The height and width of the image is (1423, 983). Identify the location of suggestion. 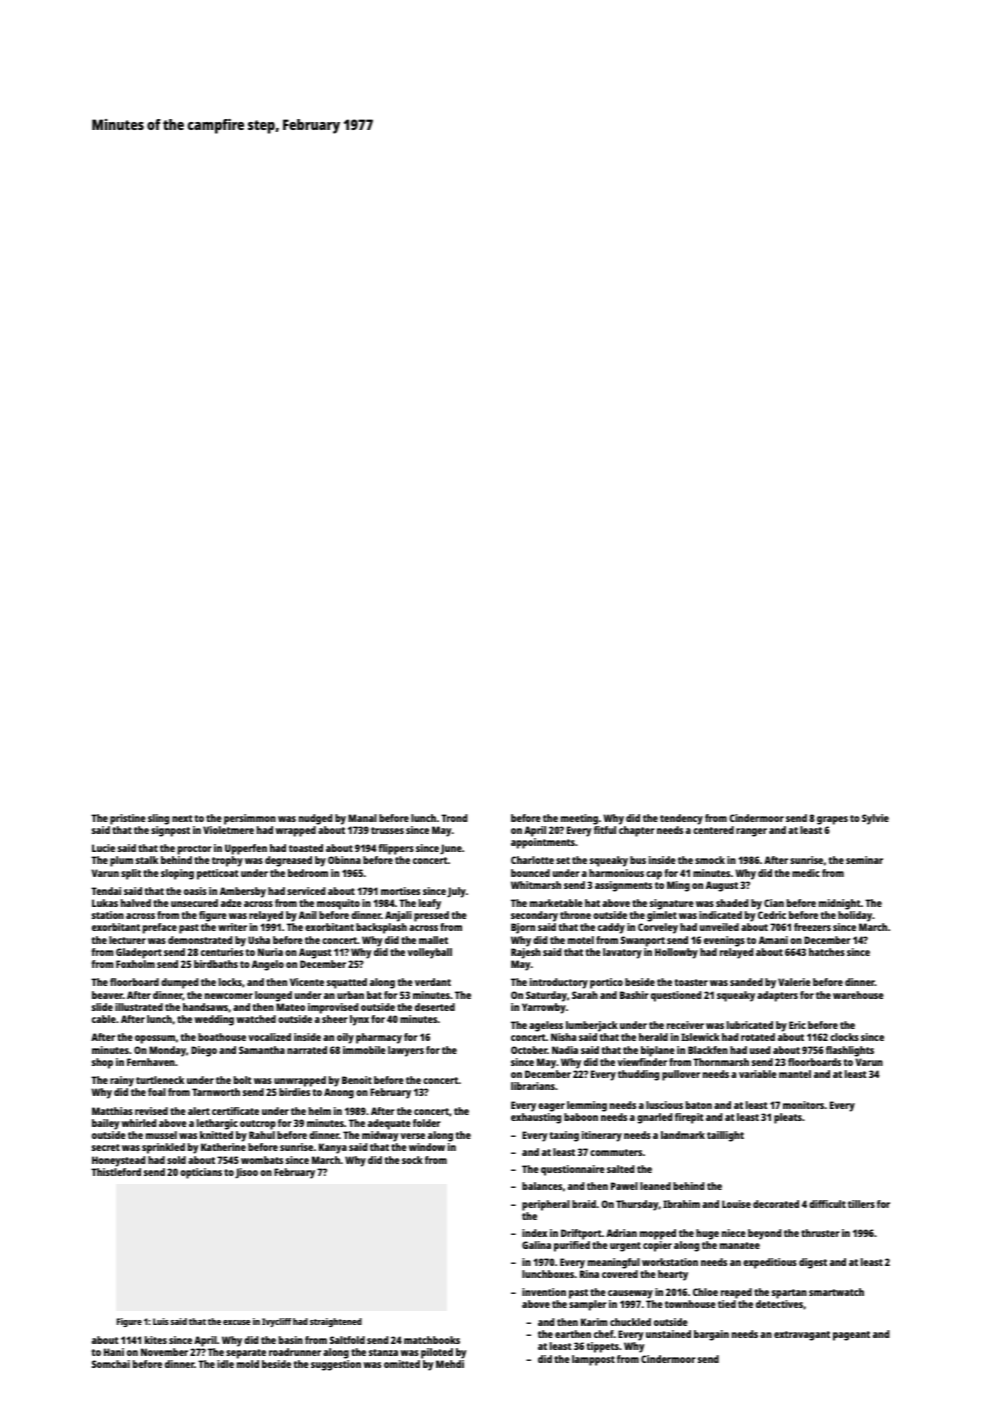
(336, 1365).
